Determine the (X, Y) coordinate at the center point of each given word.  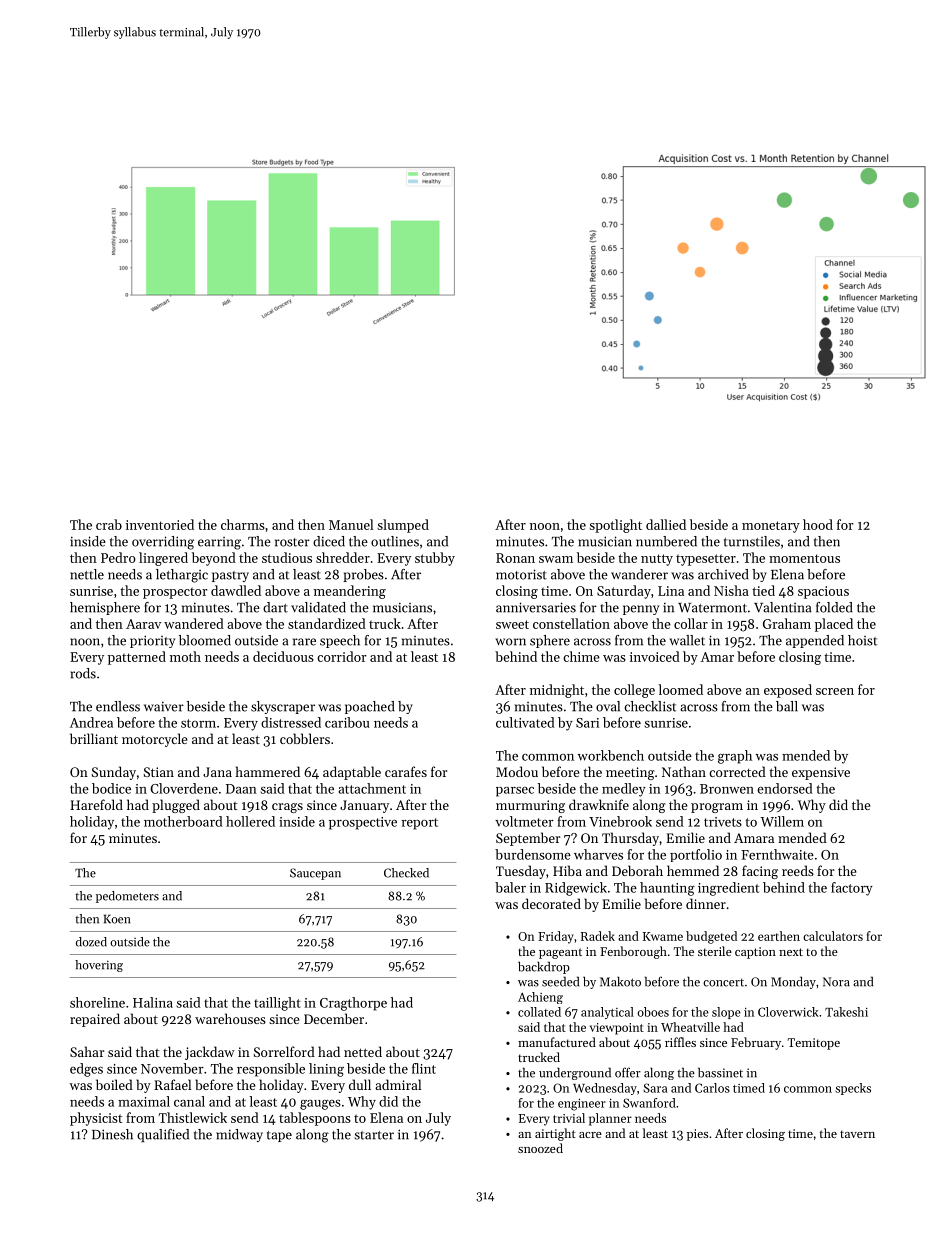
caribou (347, 722)
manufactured (557, 1042)
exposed (788, 691)
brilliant (94, 738)
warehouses (230, 1018)
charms (243, 524)
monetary (771, 527)
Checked (406, 873)
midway (239, 1135)
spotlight (615, 526)
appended (815, 641)
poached (370, 707)
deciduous (283, 656)
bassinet (720, 1073)
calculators (833, 936)
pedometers (127, 897)
